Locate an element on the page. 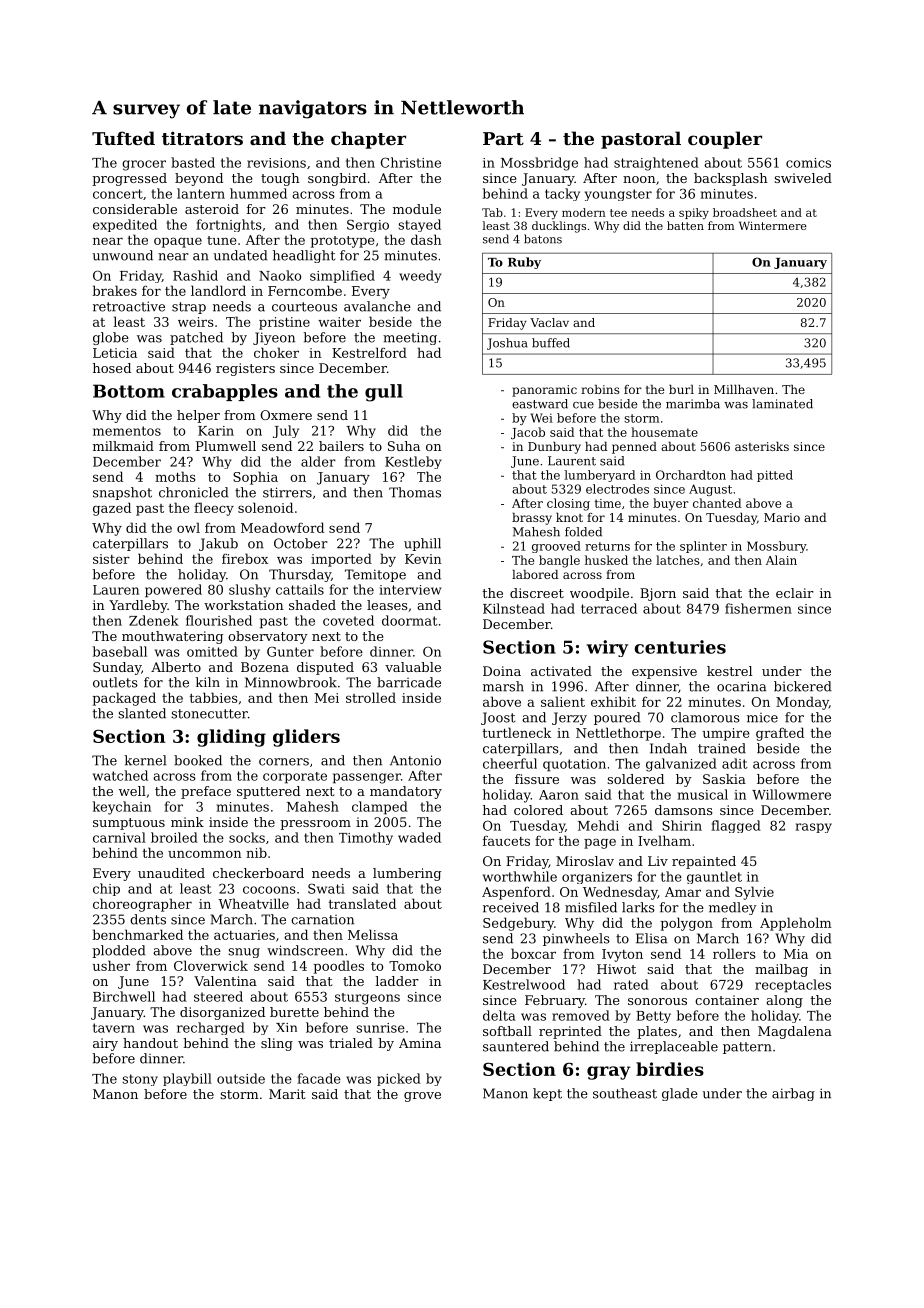 The width and height of the document is (924, 1308). boxcar is located at coordinates (533, 953).
